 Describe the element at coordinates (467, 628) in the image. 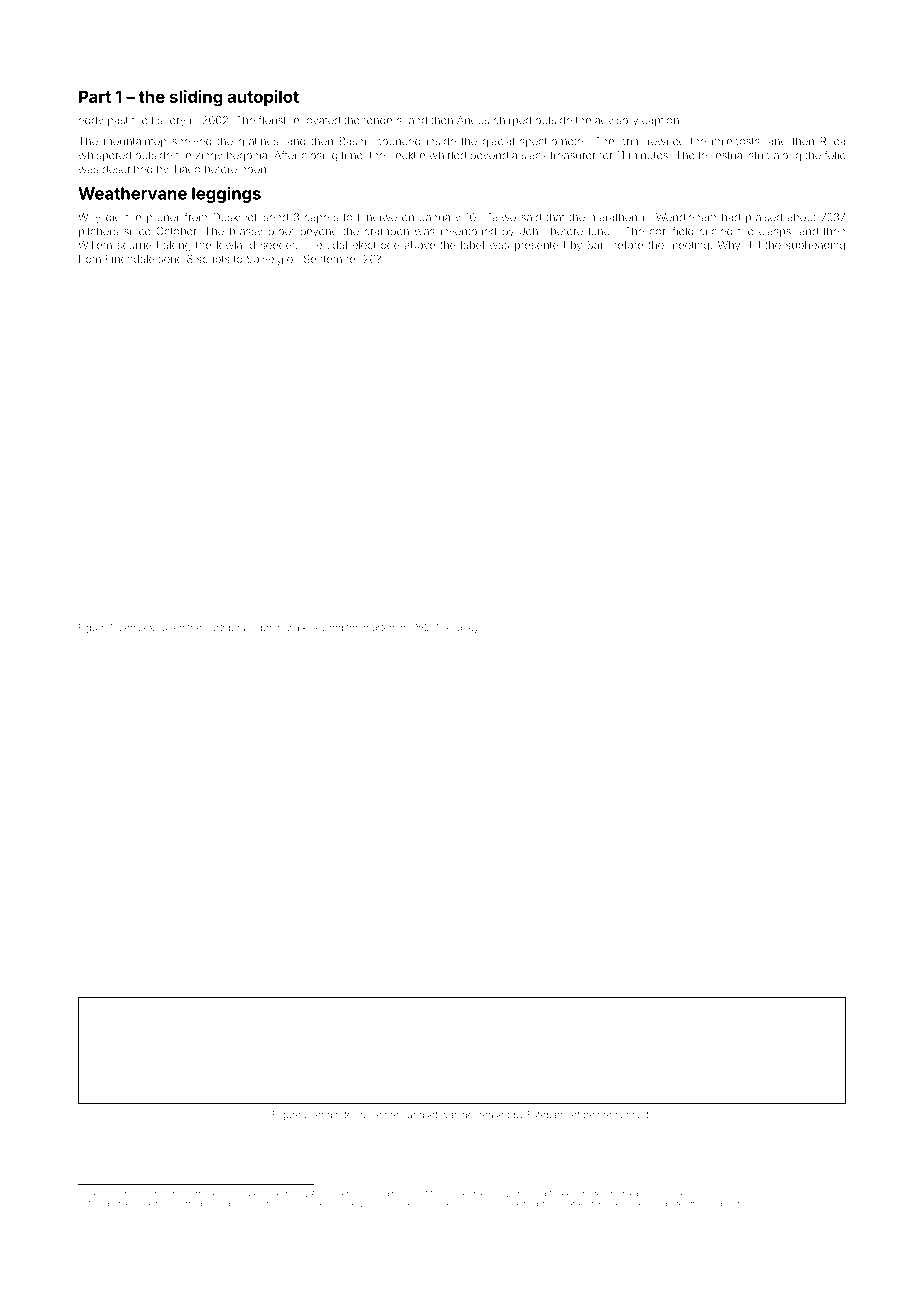

I see `lanky` at that location.
